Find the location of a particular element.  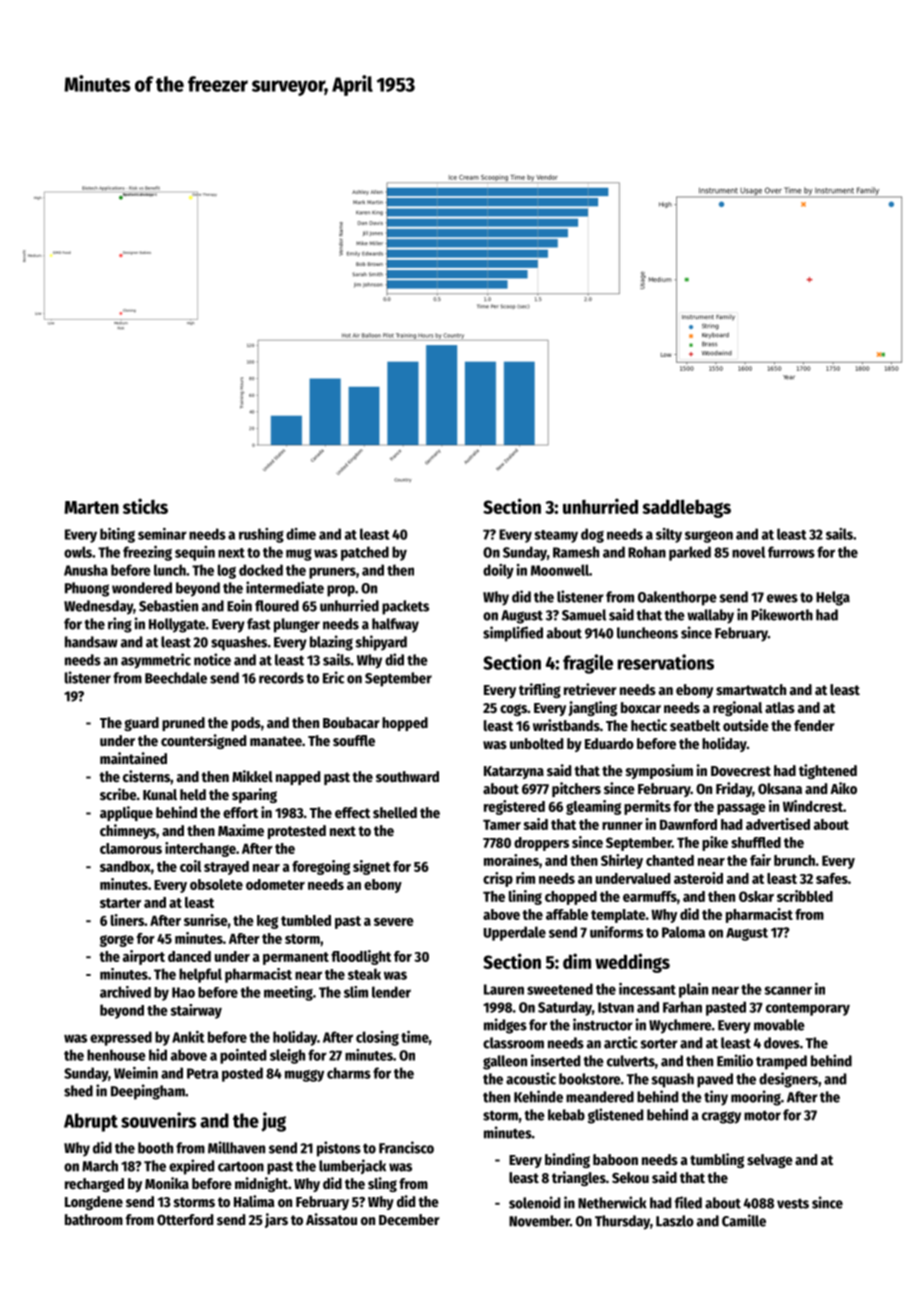

plunger is located at coordinates (297, 625).
